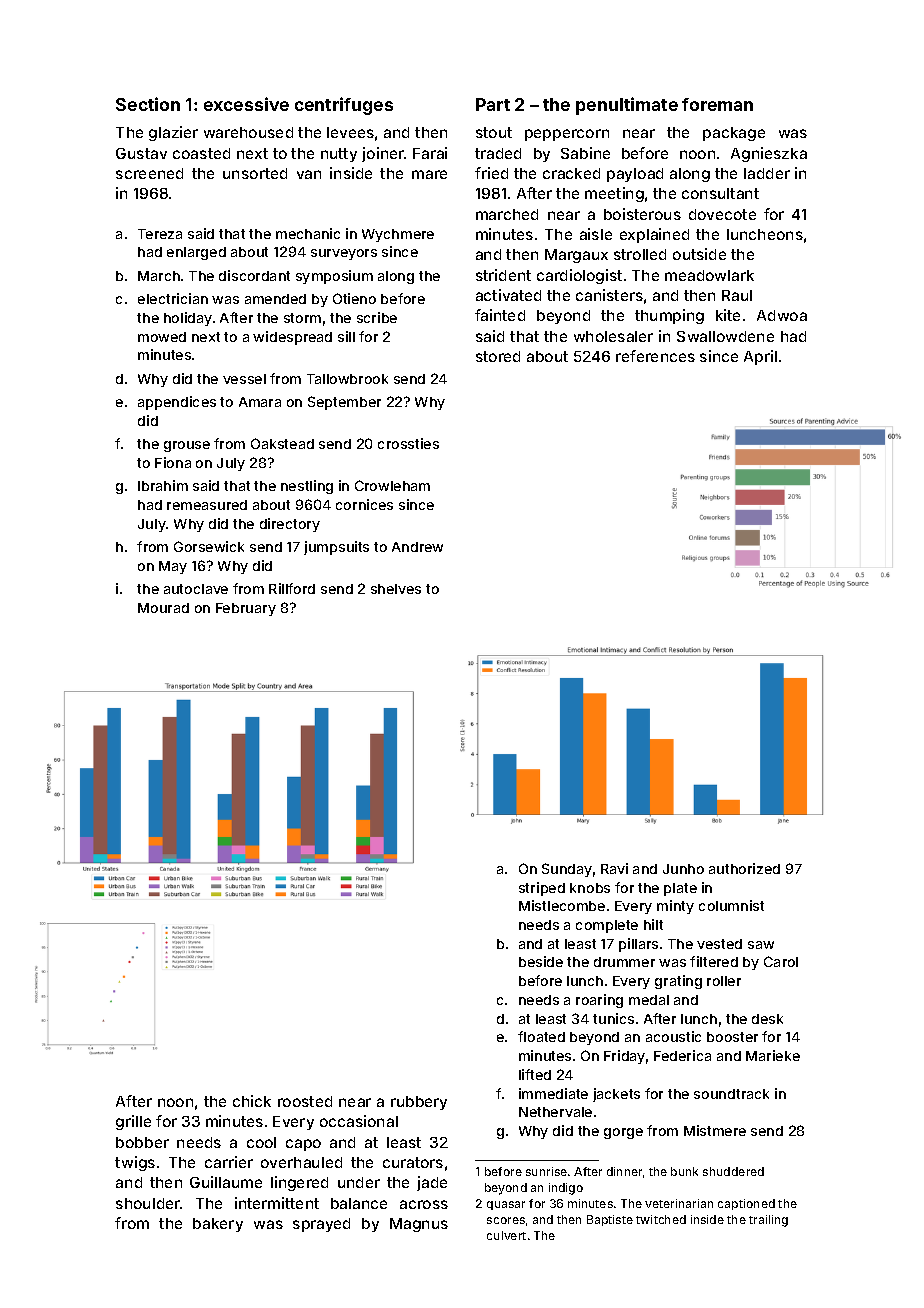 Image resolution: width=924 pixels, height=1308 pixels. I want to click on captioned, so click(746, 1204).
